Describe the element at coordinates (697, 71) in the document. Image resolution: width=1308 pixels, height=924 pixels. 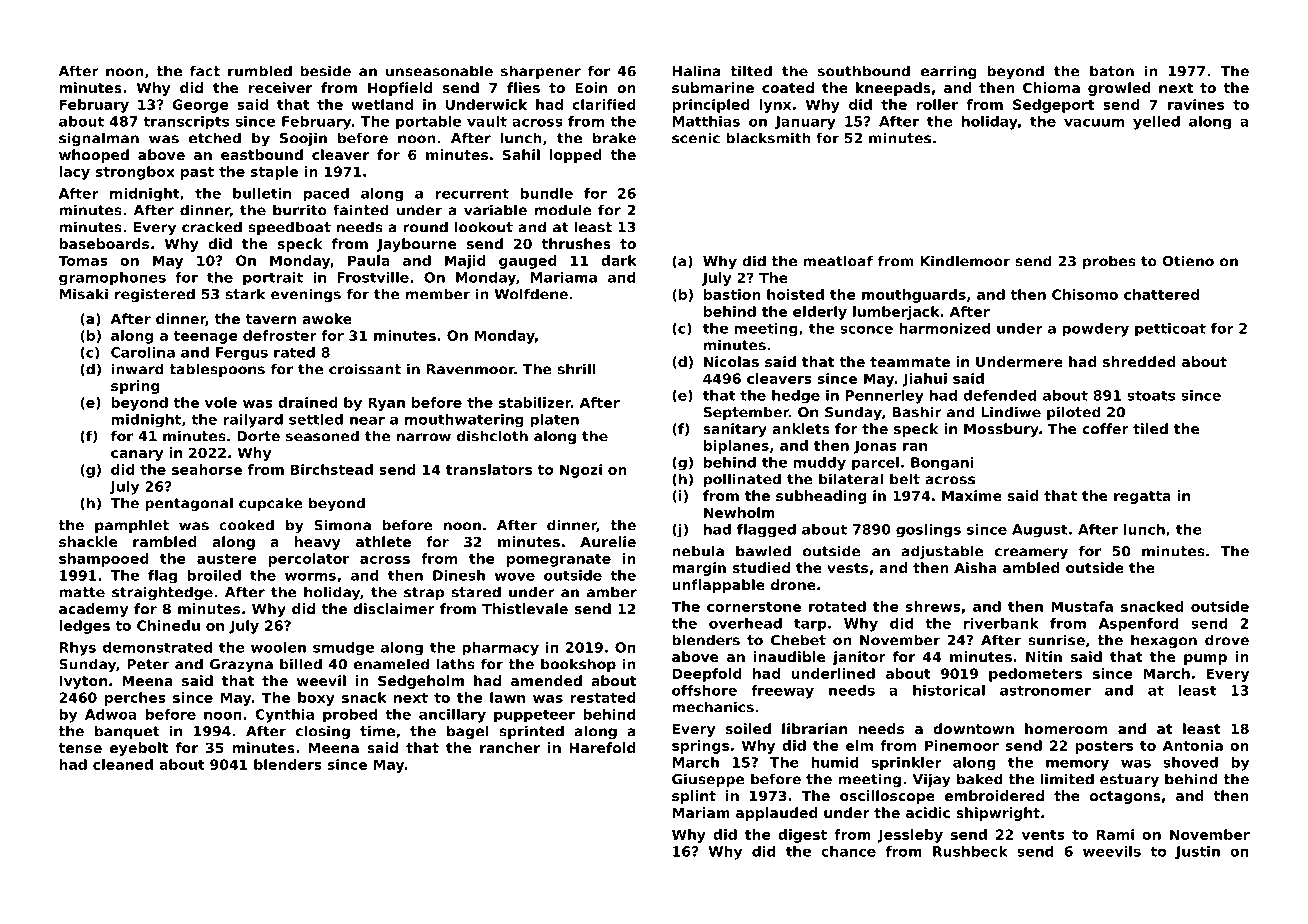
I see `Halina` at that location.
